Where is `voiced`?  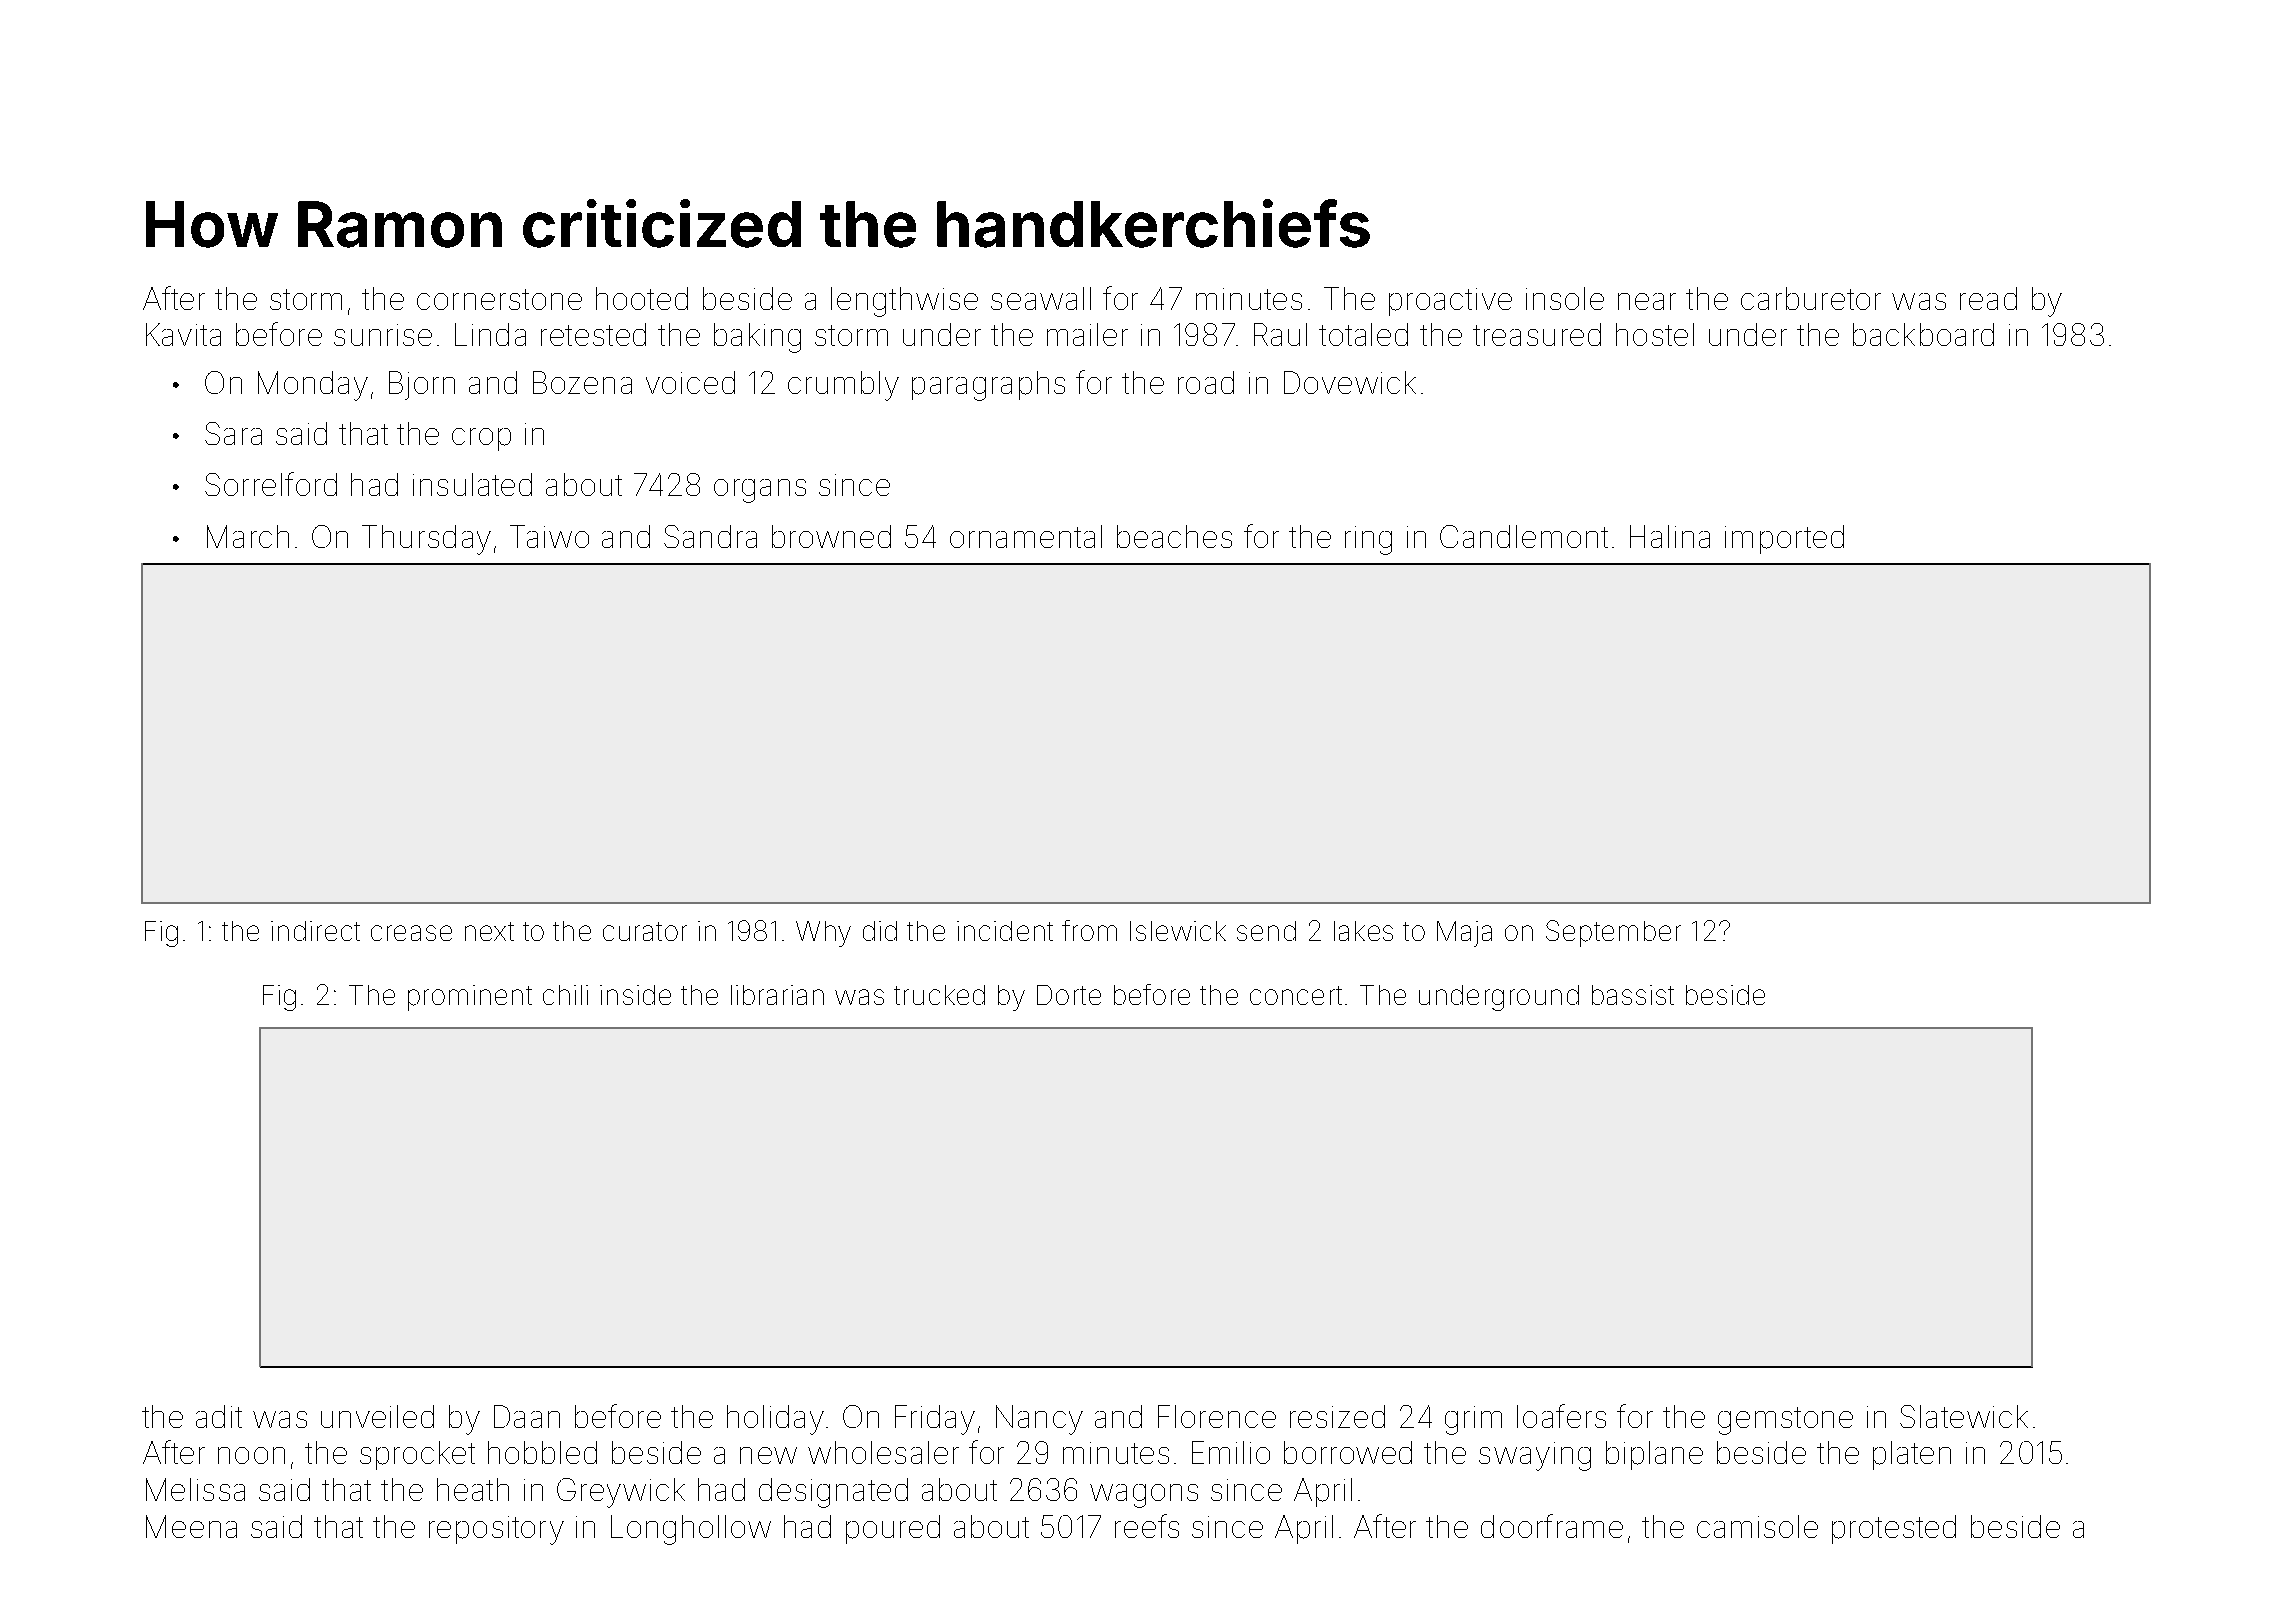
voiced is located at coordinates (690, 382).
